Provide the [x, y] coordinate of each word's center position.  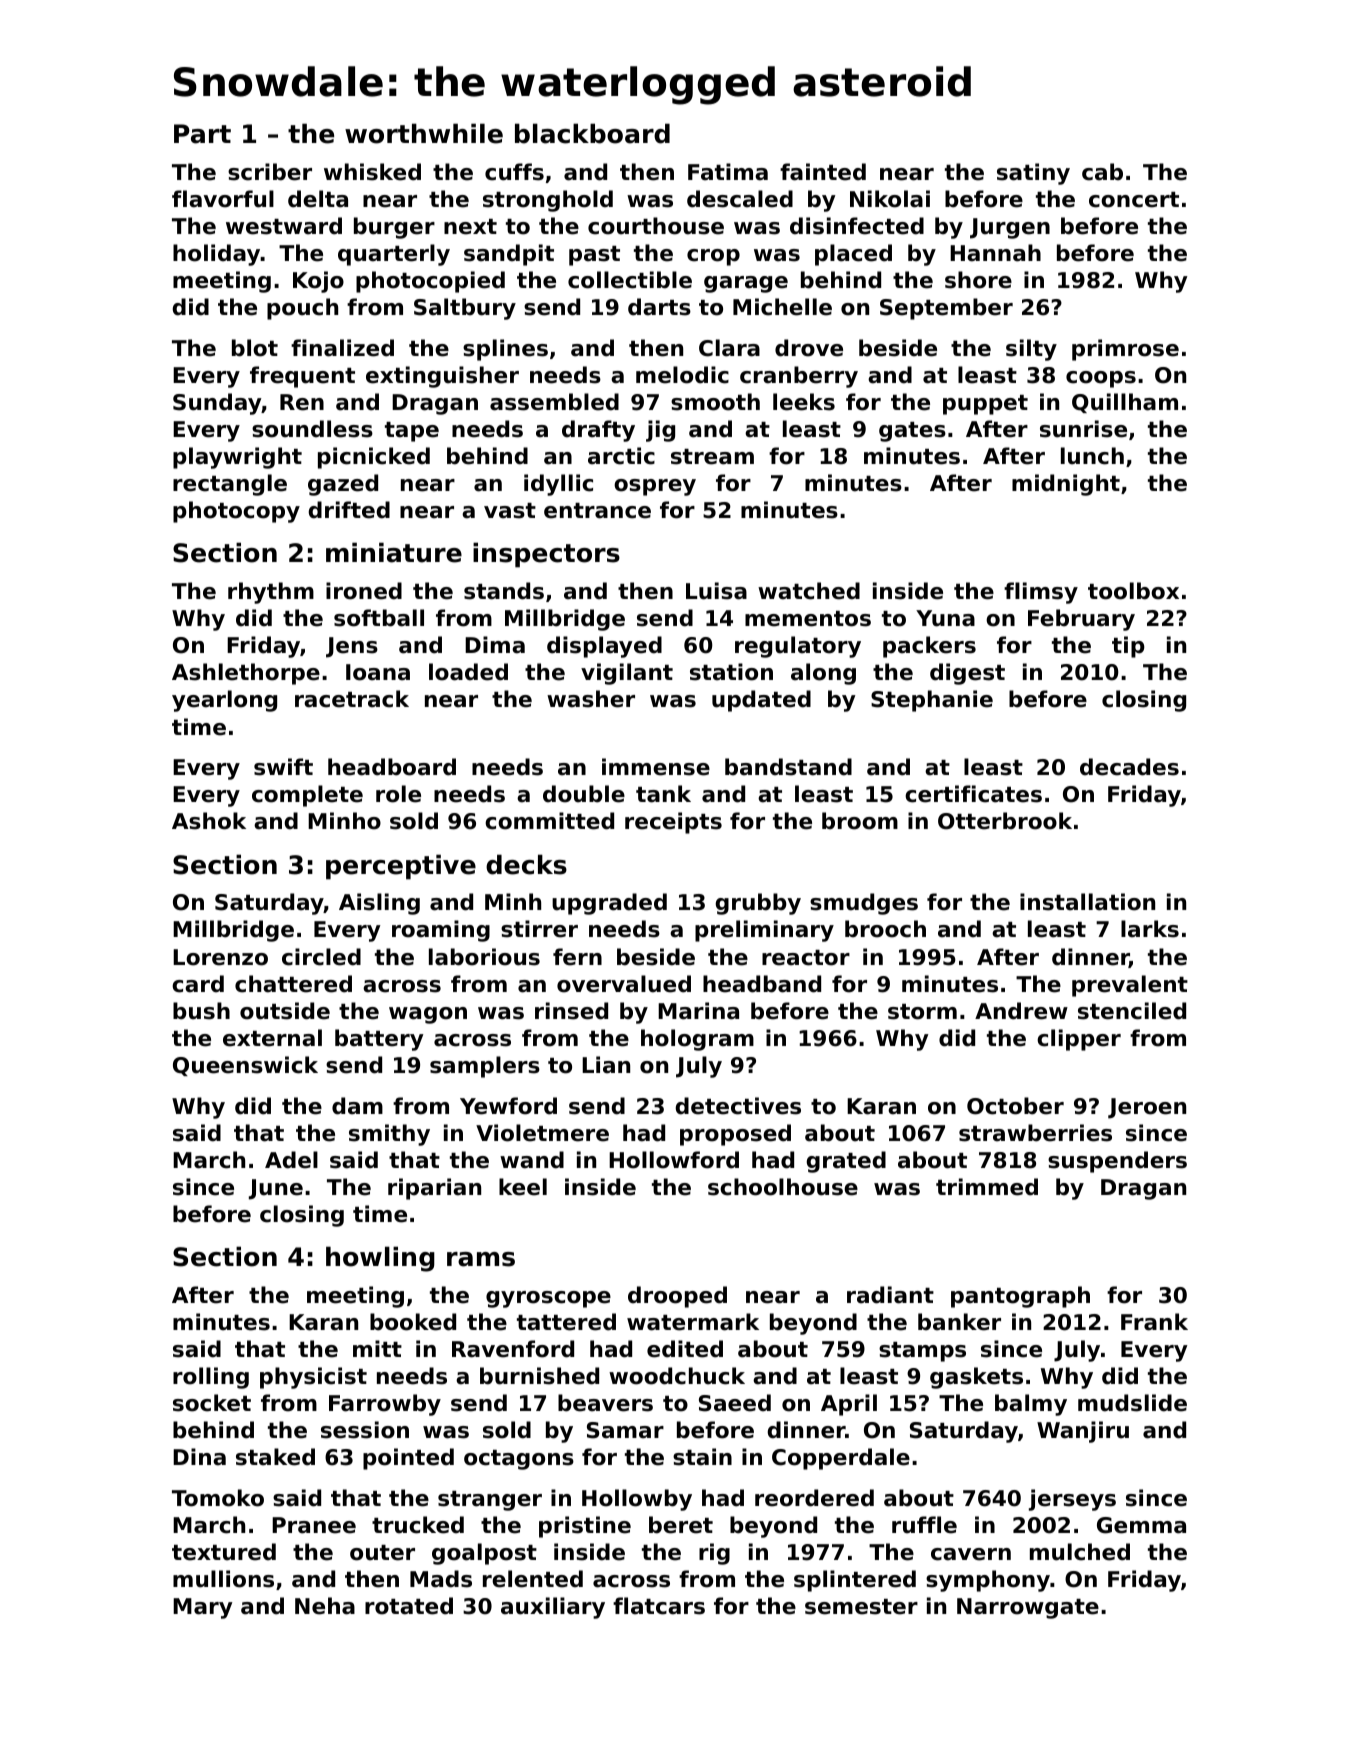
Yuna [945, 618]
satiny [1033, 174]
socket [212, 1403]
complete [307, 796]
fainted [823, 172]
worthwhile [424, 133]
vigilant [627, 674]
